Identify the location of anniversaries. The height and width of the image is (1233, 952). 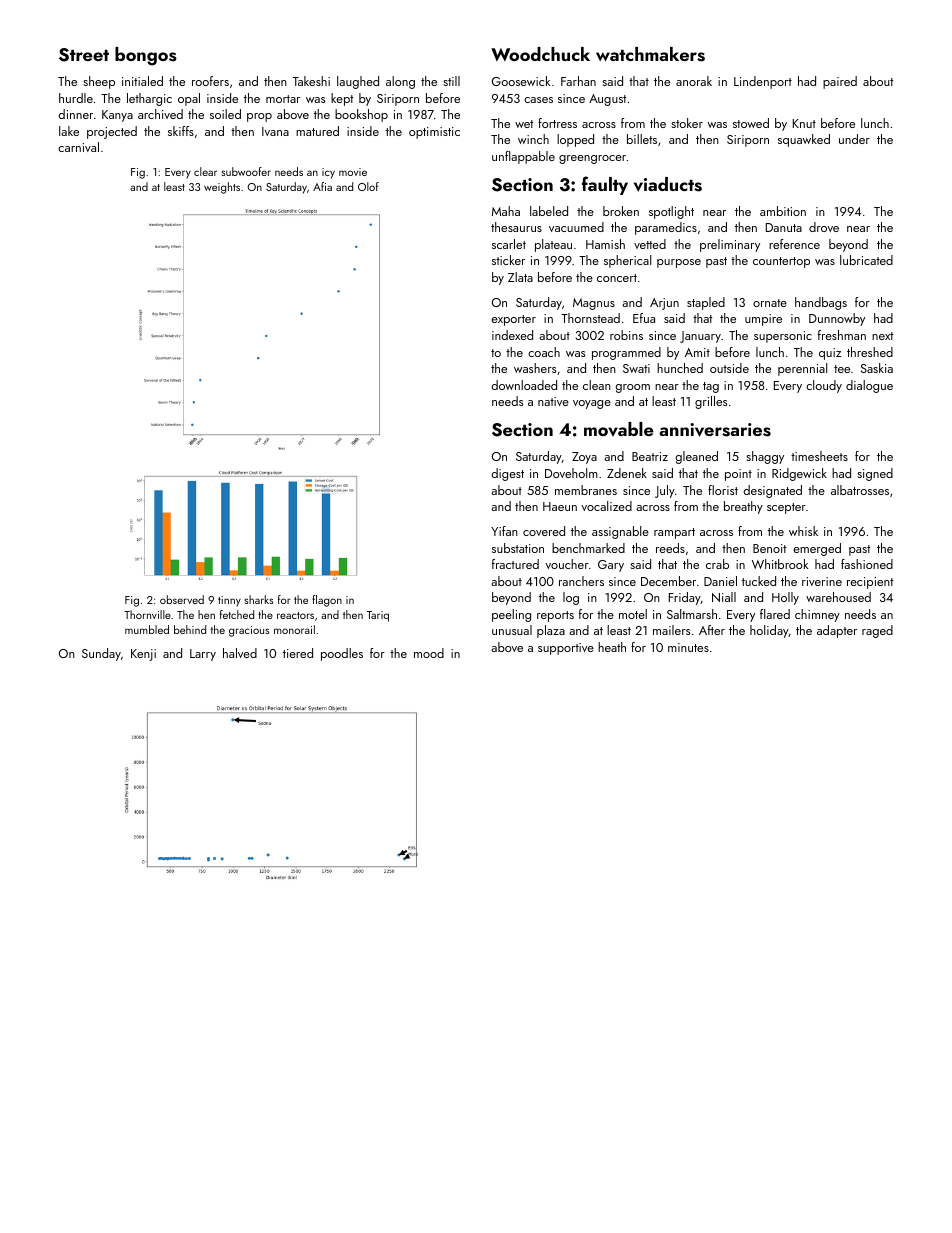
(715, 430).
